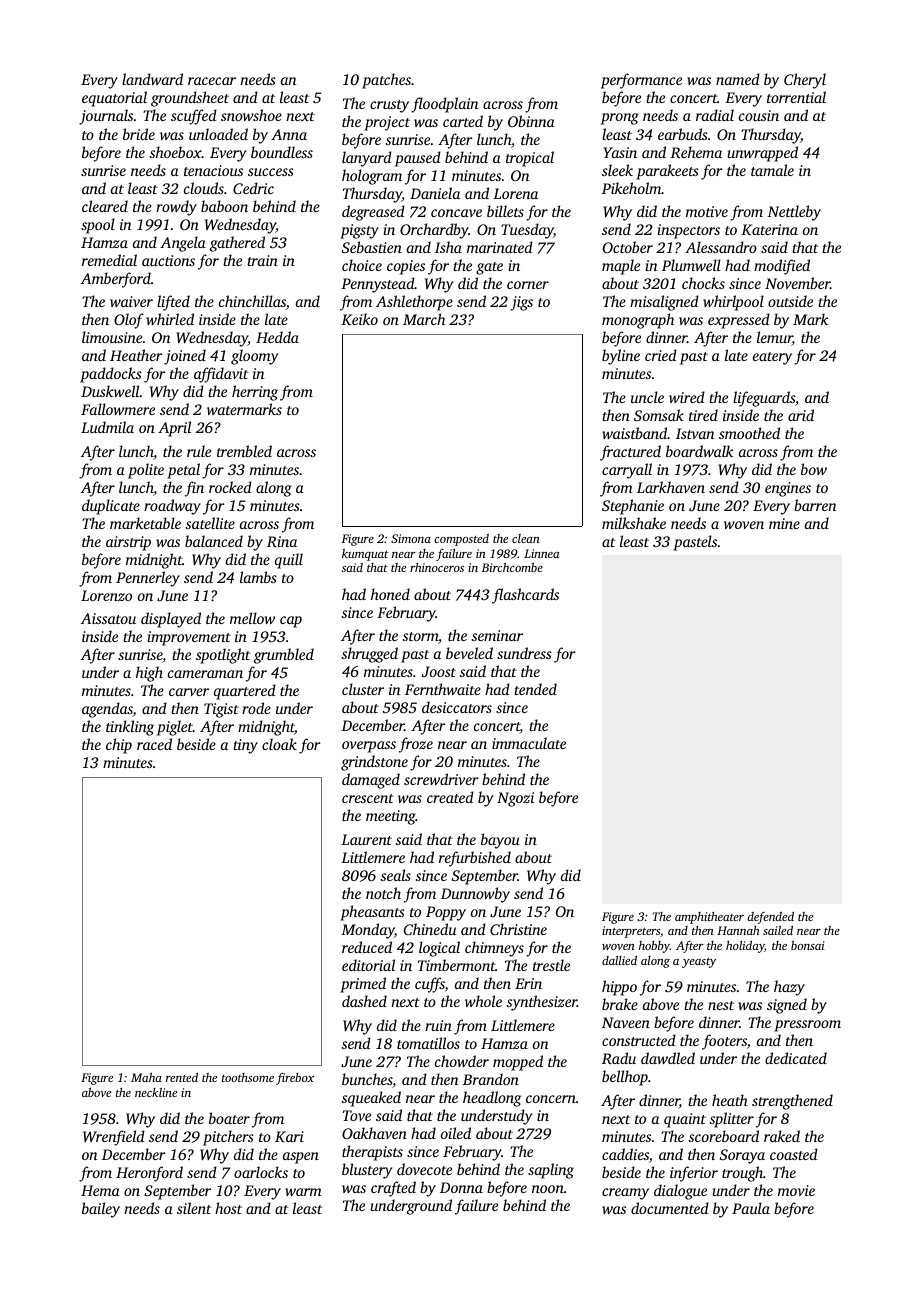 This screenshot has width=924, height=1308. I want to click on Cheryl, so click(805, 81).
